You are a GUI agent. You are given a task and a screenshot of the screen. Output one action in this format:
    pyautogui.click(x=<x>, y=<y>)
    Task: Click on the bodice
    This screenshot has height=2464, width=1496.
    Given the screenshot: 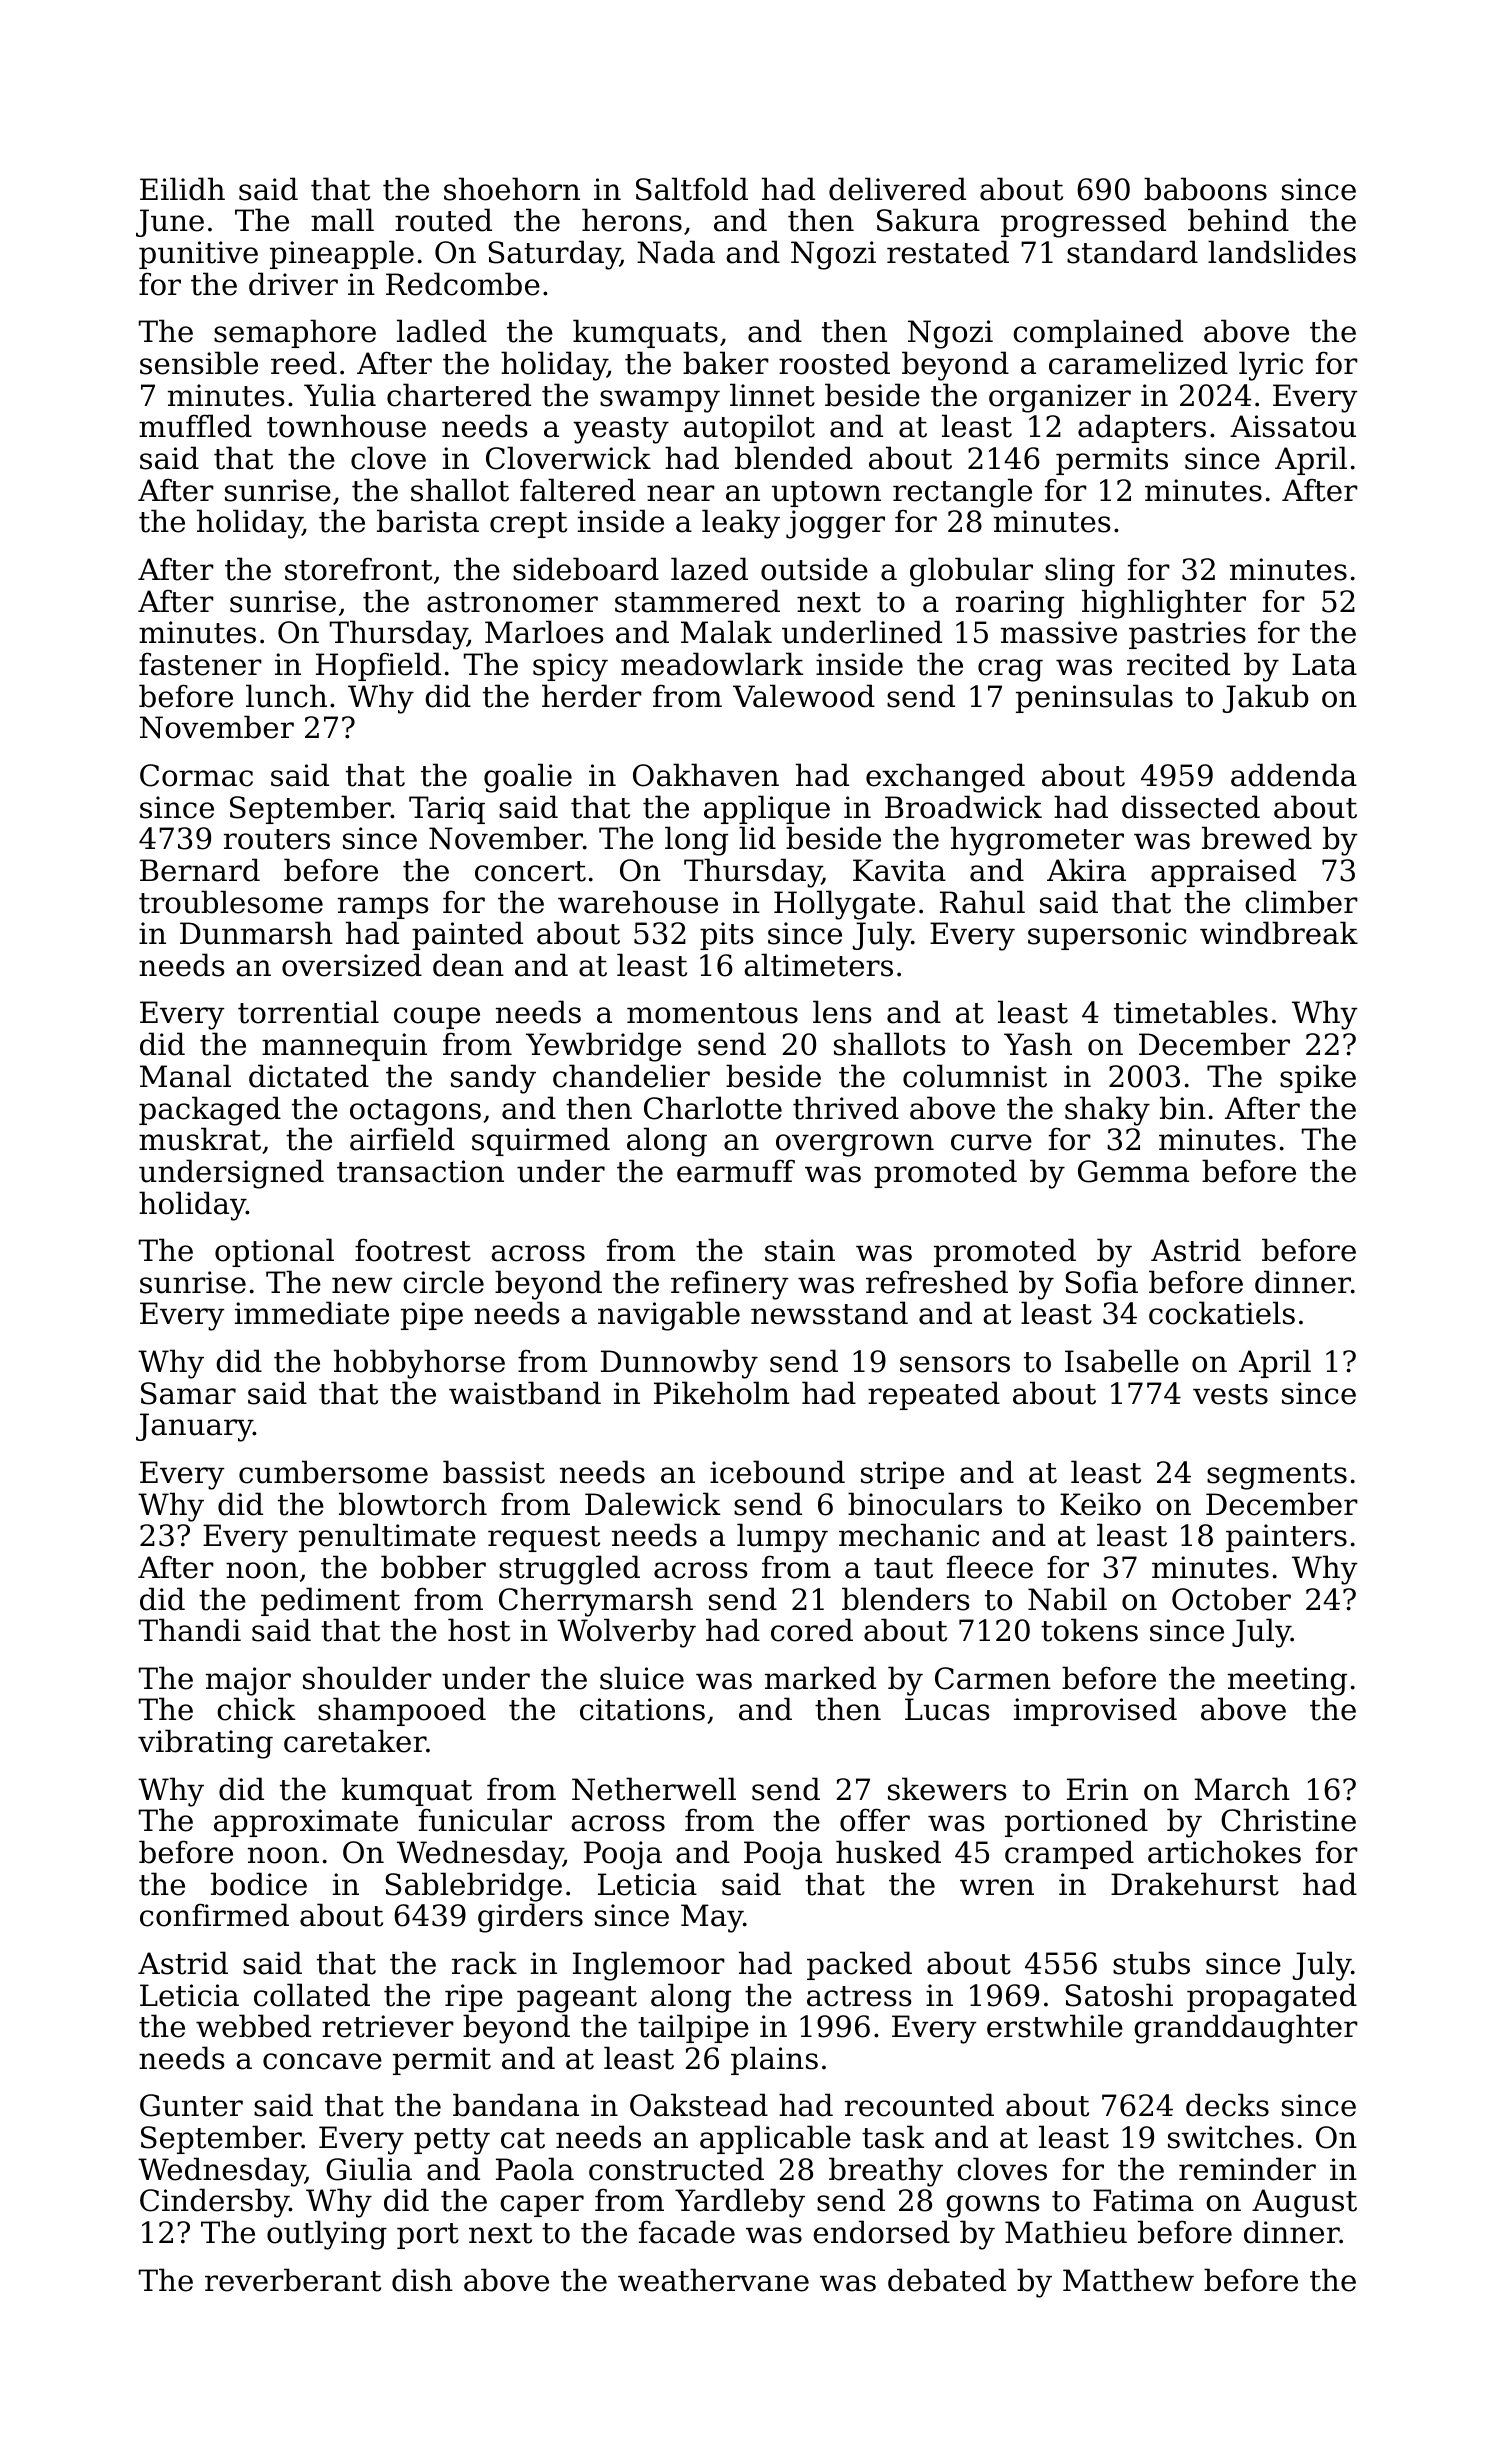 What is the action you would take?
    pyautogui.click(x=259, y=1884)
